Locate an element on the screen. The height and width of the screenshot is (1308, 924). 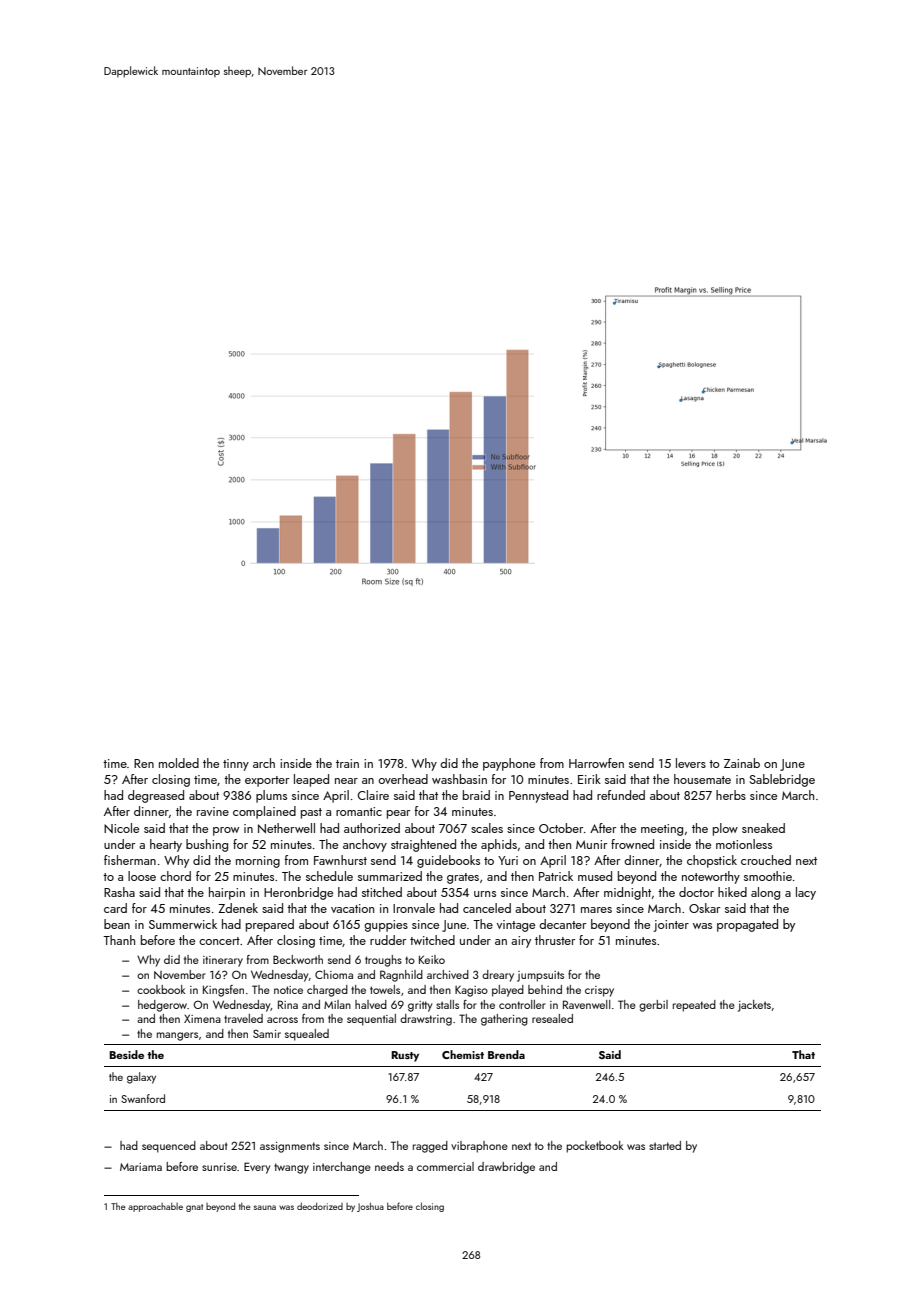
jackets is located at coordinates (754, 1006).
